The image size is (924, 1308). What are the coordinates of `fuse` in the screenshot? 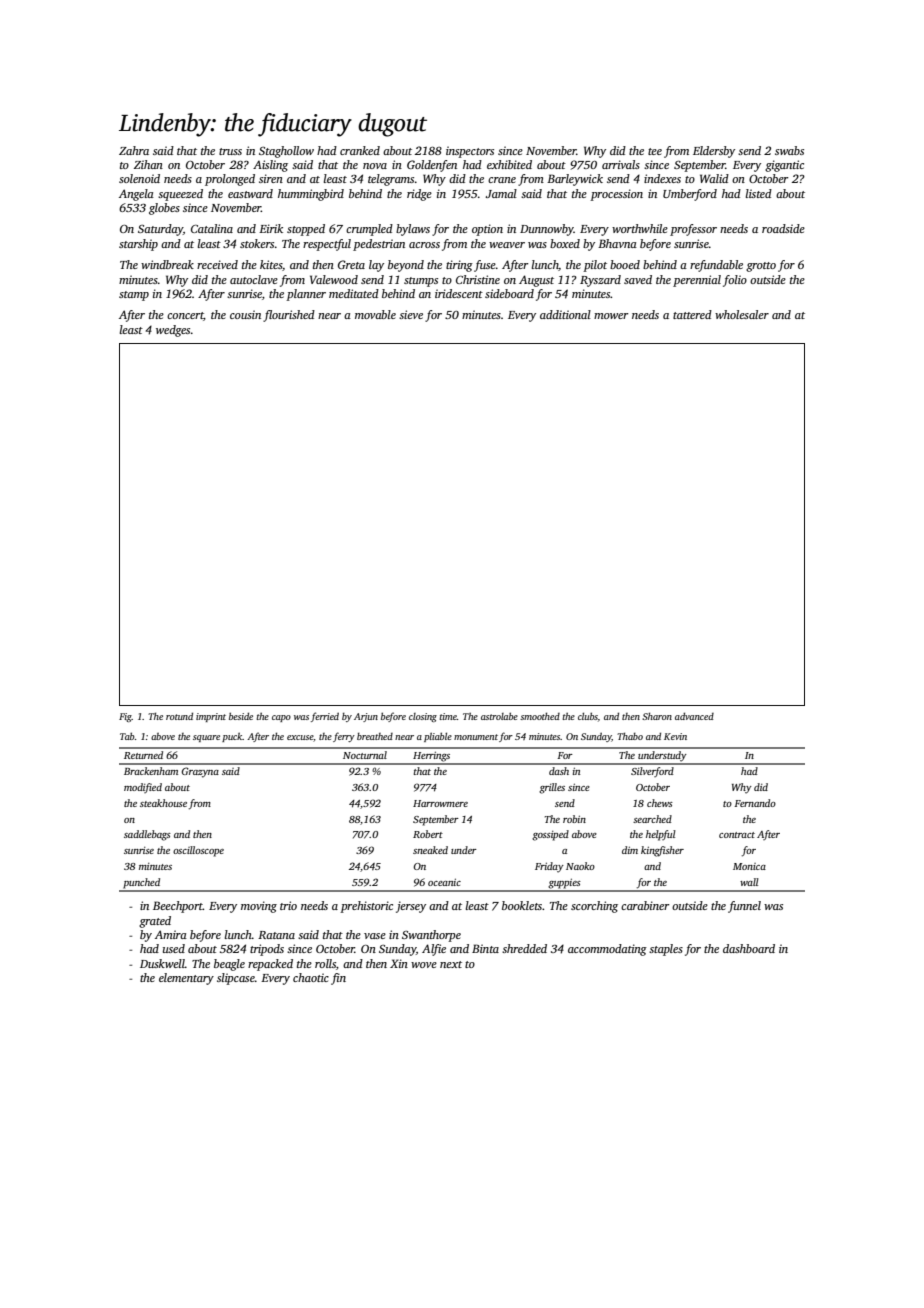 It's located at (485, 266).
